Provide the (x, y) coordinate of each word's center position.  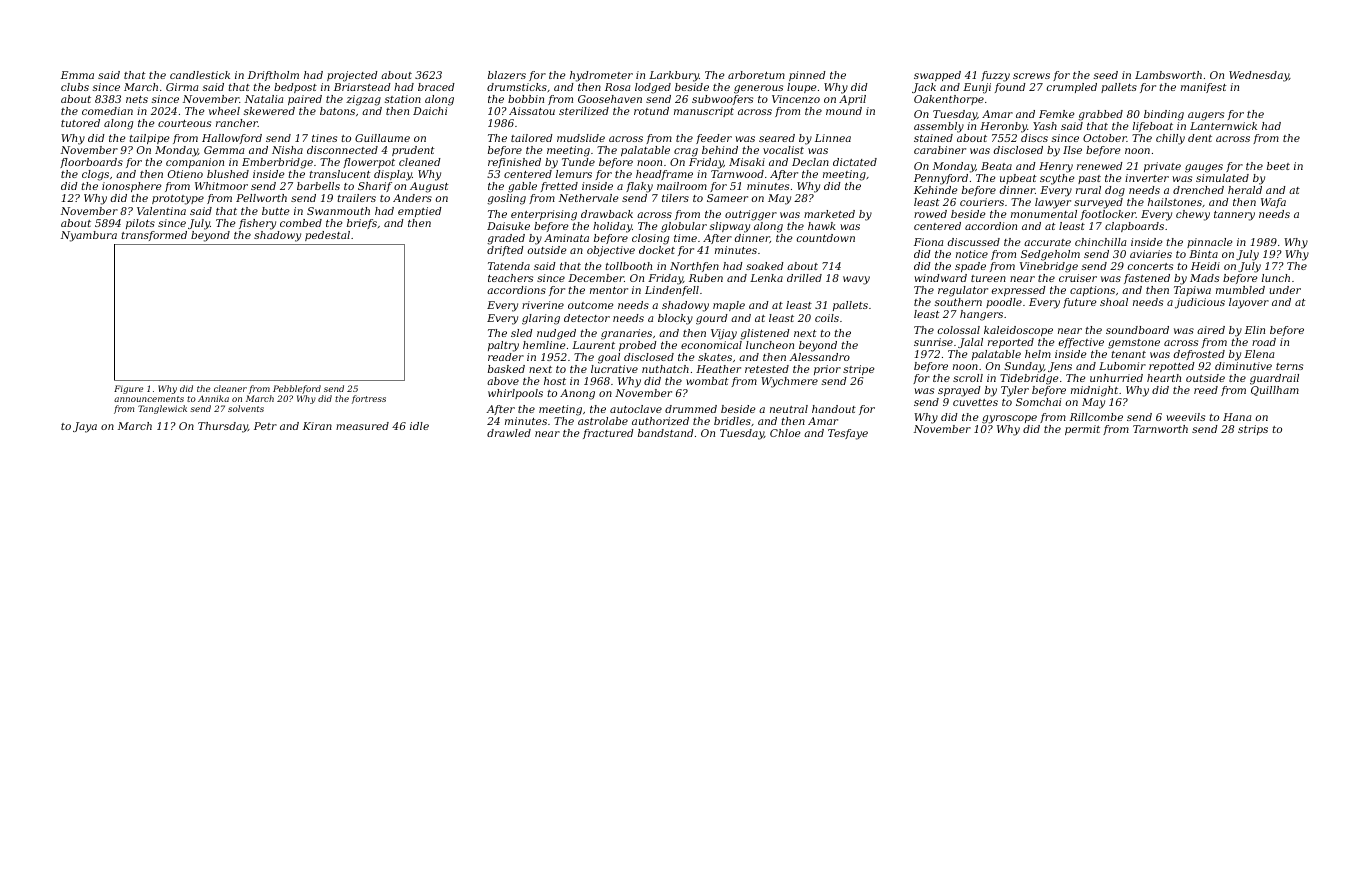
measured (362, 426)
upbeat (1018, 179)
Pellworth (261, 198)
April (852, 100)
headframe (664, 175)
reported (1011, 343)
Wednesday (1259, 76)
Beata (996, 166)
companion (195, 163)
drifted (505, 251)
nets (137, 99)
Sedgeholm (1050, 255)
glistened (765, 334)
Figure (128, 389)
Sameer (727, 198)
